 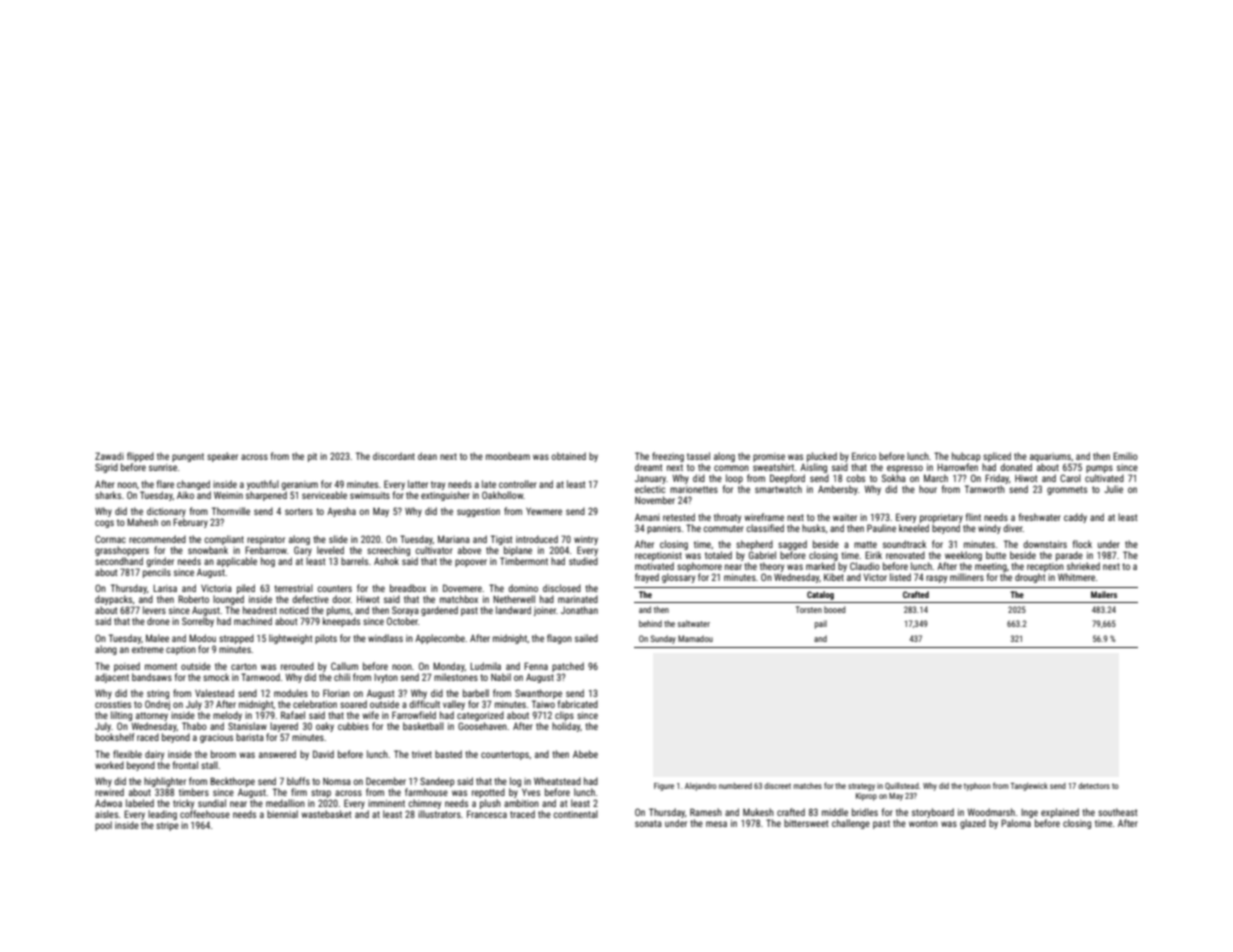 I want to click on continental, so click(x=575, y=814).
